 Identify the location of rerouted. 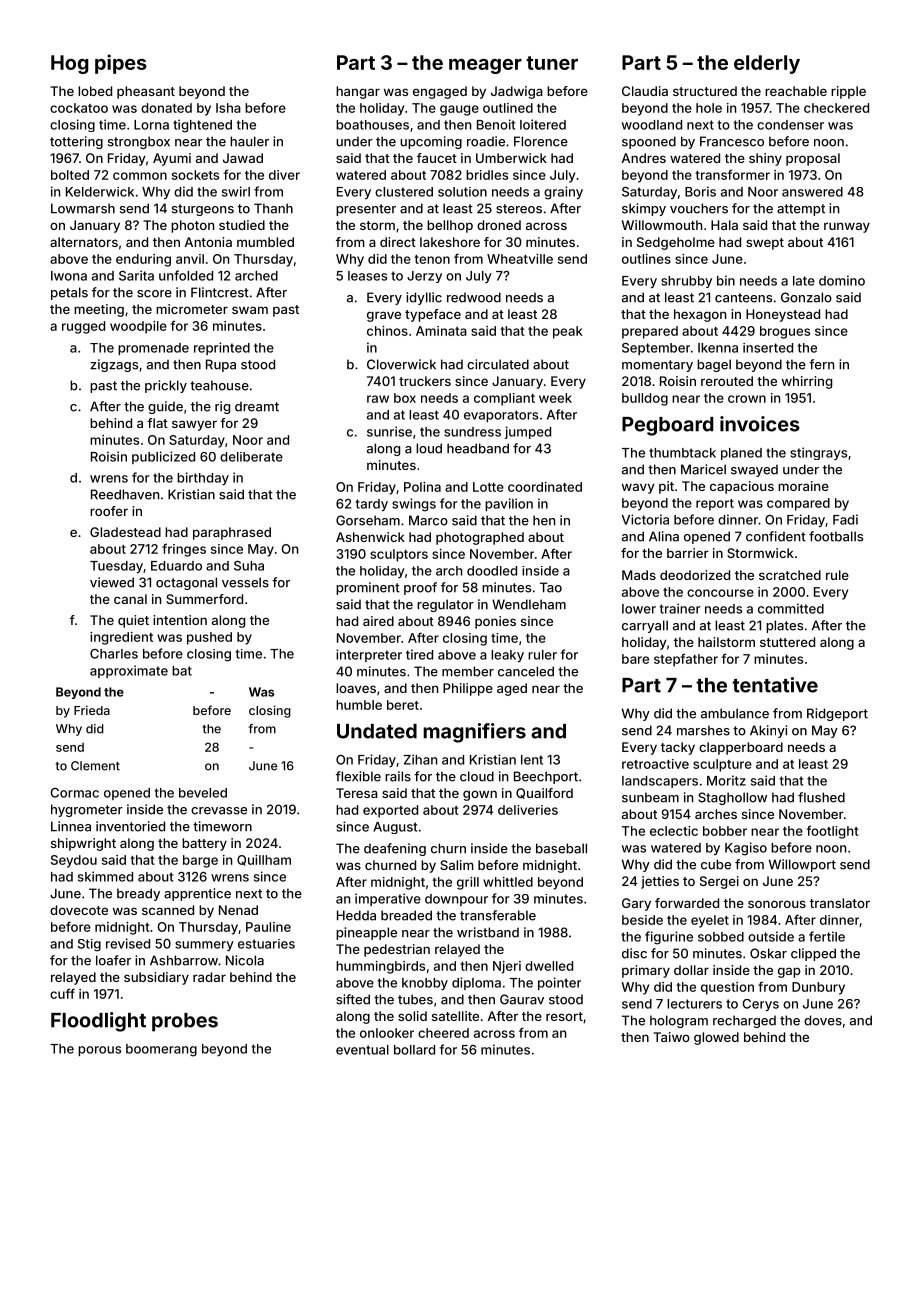
(727, 381).
